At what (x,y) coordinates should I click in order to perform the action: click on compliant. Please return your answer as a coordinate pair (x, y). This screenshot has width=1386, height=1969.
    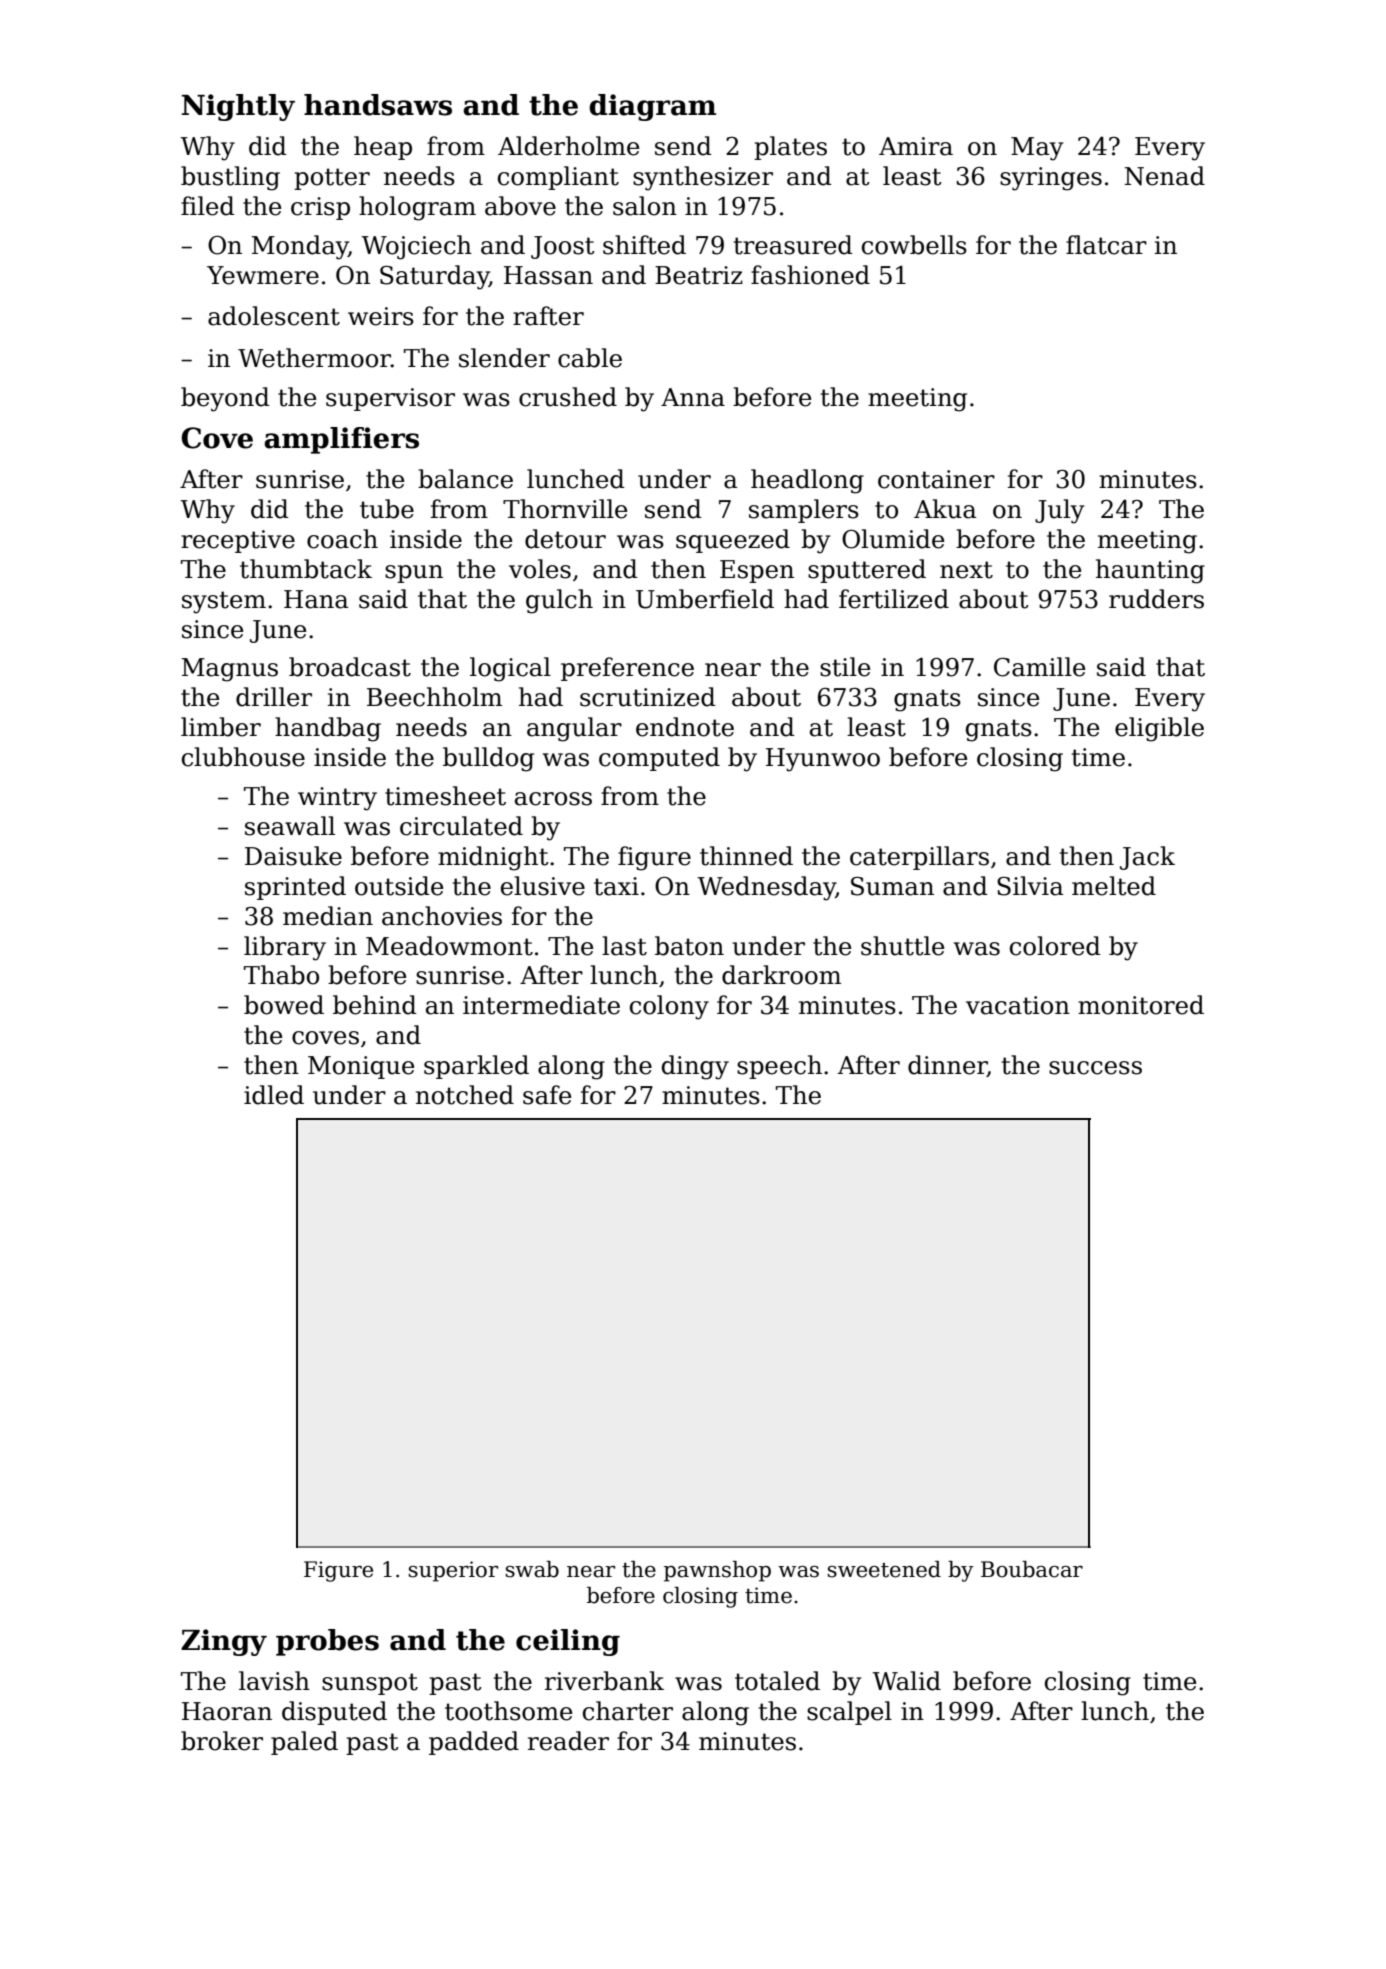
    Looking at the image, I should click on (558, 178).
